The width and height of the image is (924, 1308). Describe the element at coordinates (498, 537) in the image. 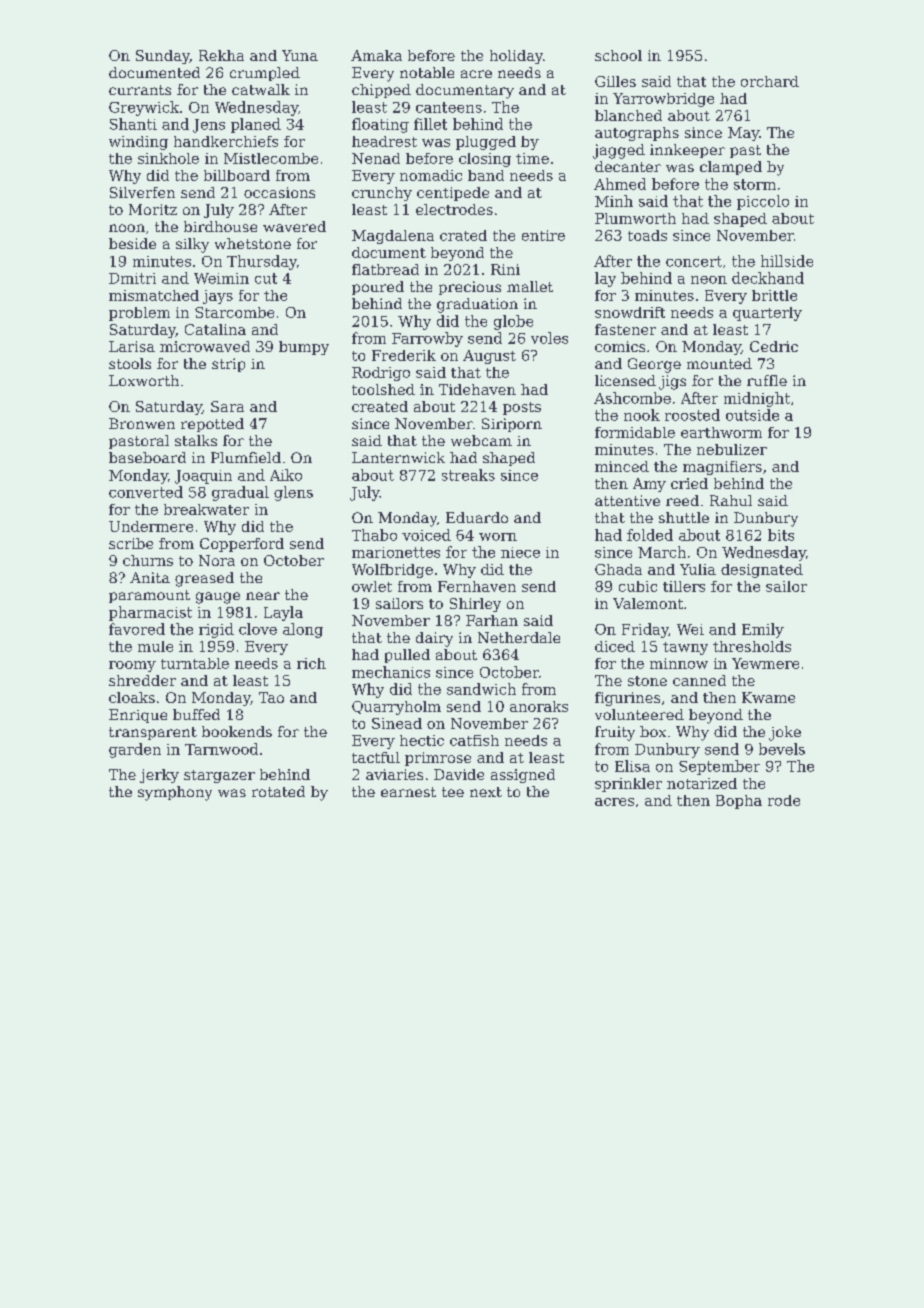

I see `worn` at that location.
